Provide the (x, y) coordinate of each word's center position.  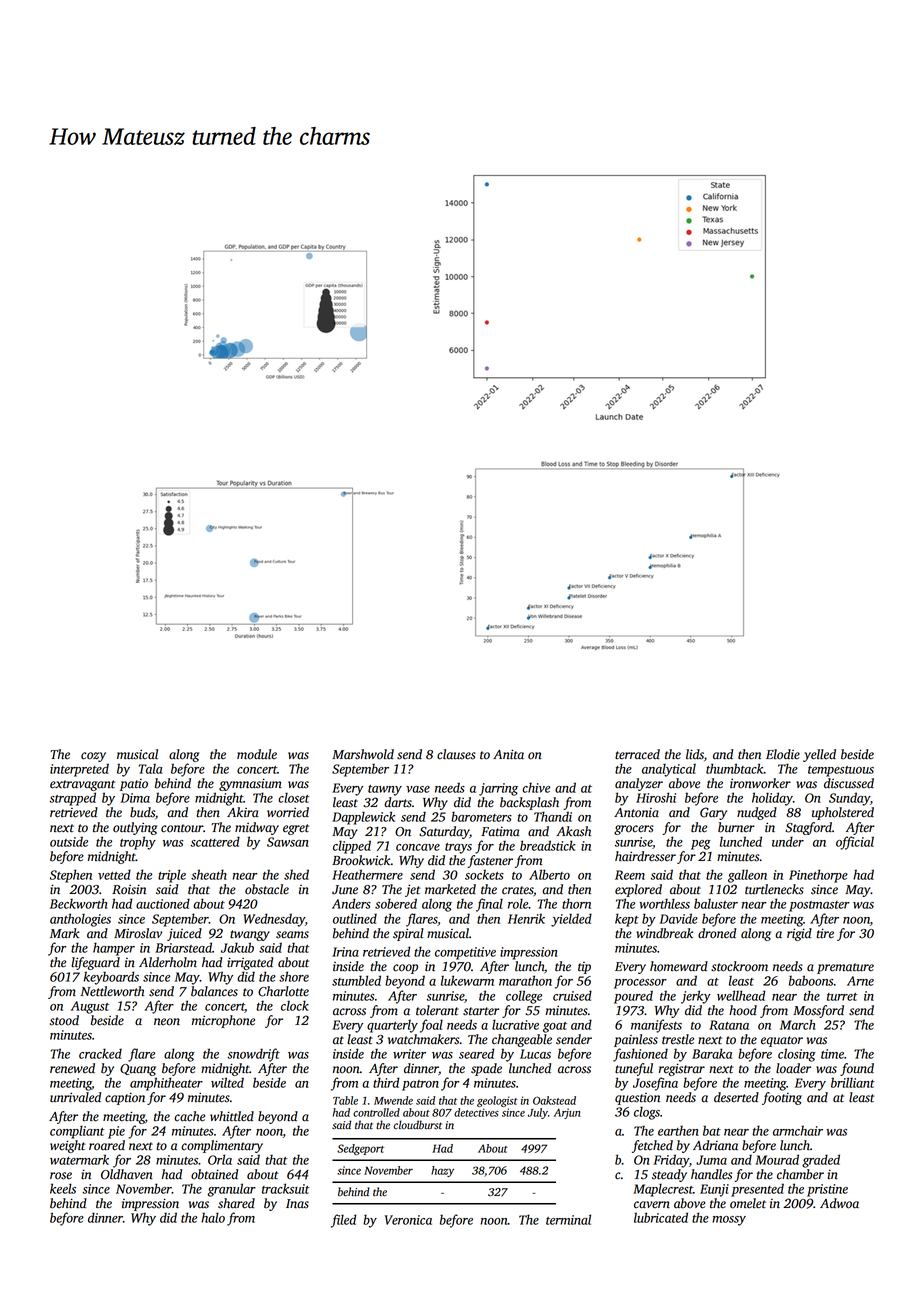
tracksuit (285, 1188)
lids (695, 754)
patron (420, 1085)
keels (63, 1188)
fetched (652, 1146)
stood (64, 1020)
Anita (508, 754)
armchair (798, 1131)
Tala (150, 769)
